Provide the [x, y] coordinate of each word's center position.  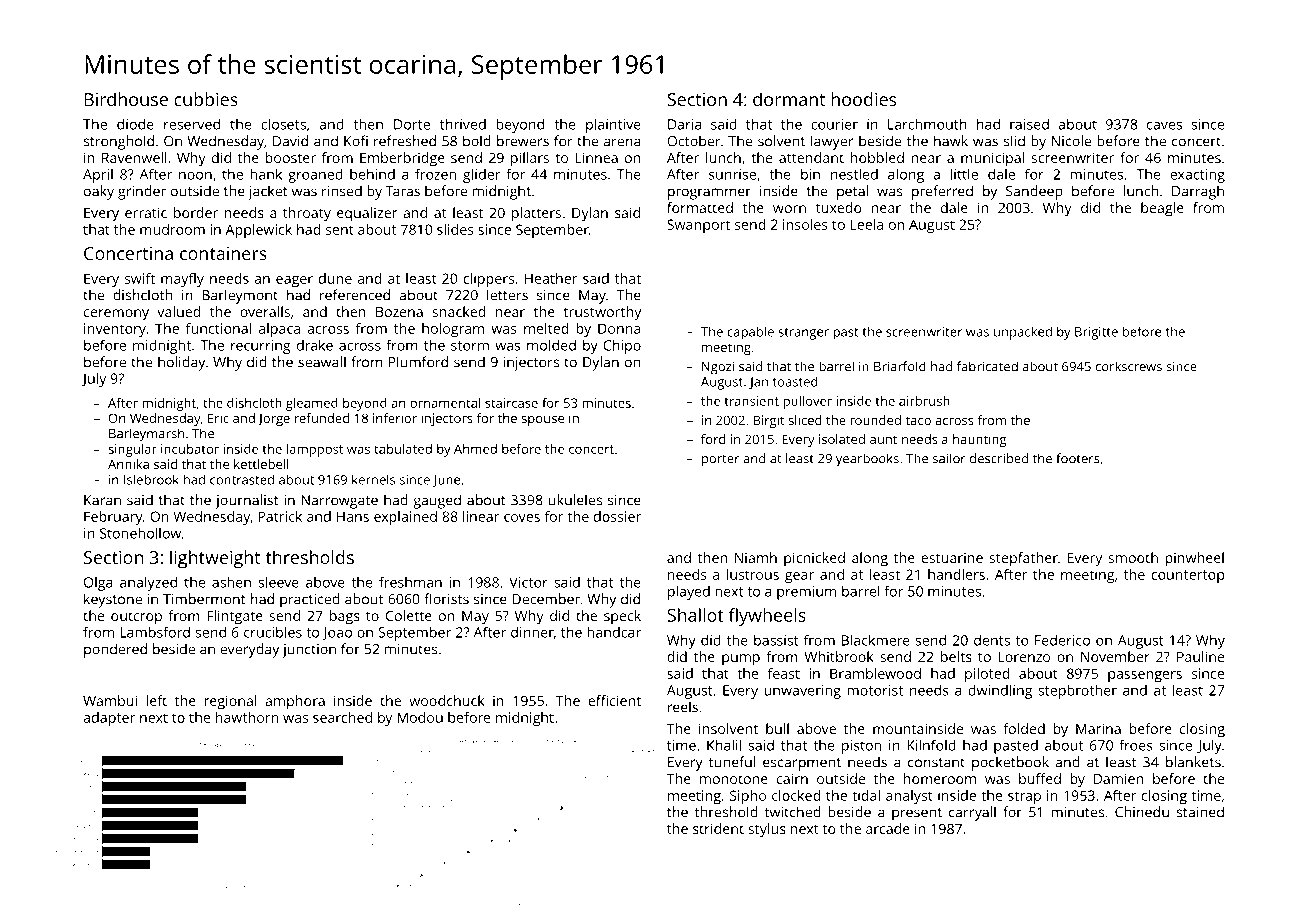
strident [718, 828]
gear [799, 577]
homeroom [940, 778]
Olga [98, 584]
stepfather [1024, 559]
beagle [1162, 209]
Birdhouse [126, 99]
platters [536, 214]
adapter [109, 719]
